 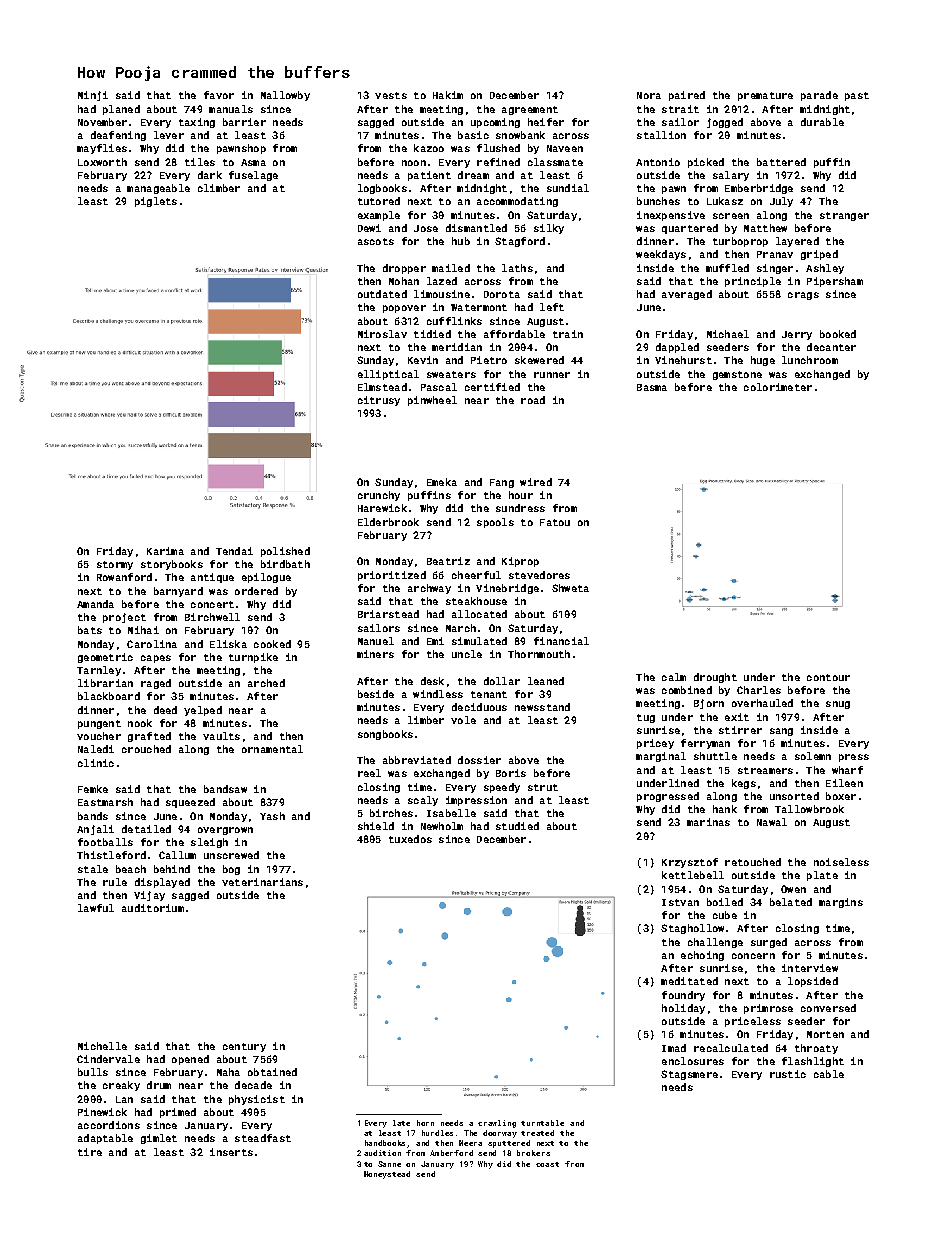 I want to click on quartered, so click(x=690, y=229).
